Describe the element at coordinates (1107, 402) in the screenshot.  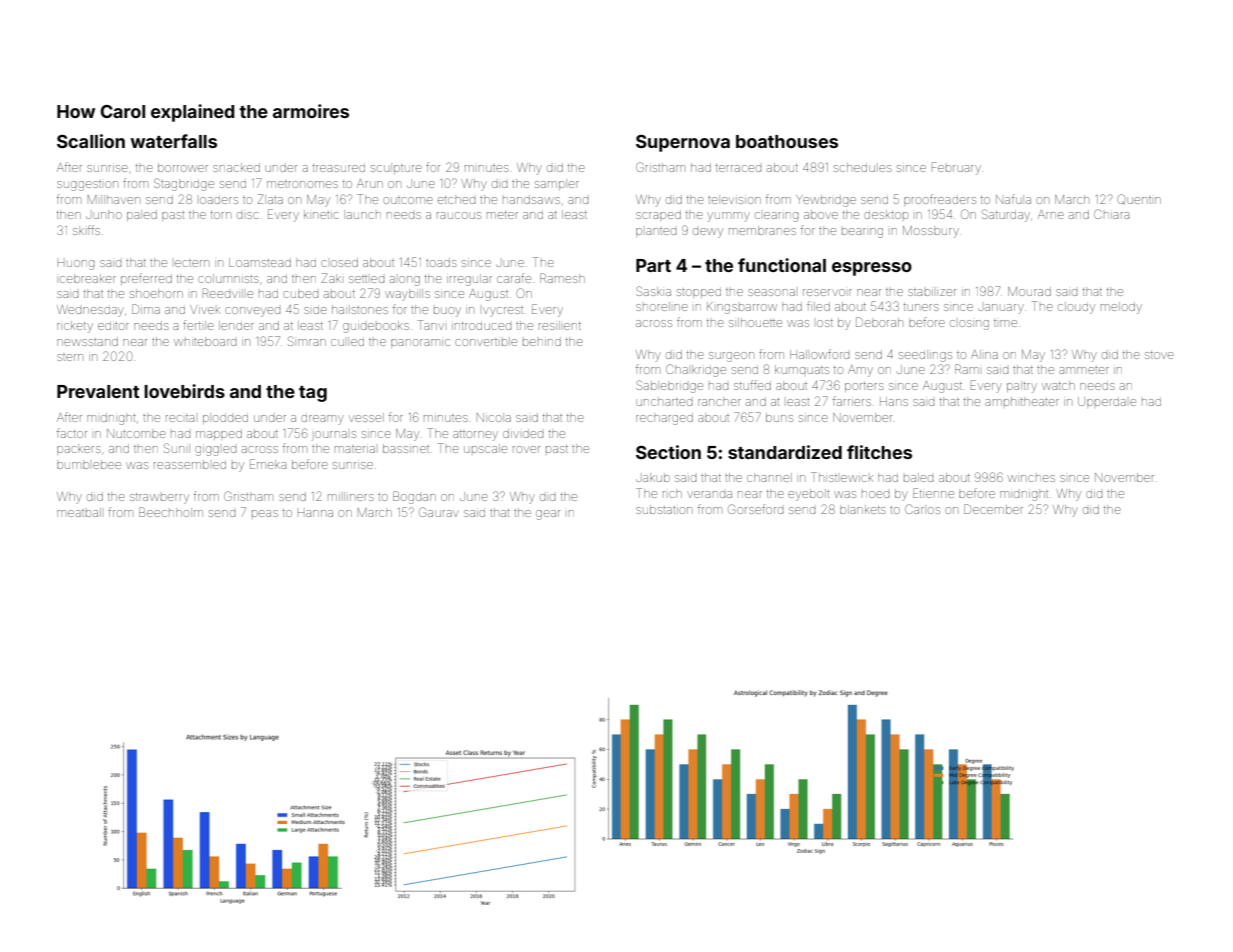
I see `Upperdale` at that location.
